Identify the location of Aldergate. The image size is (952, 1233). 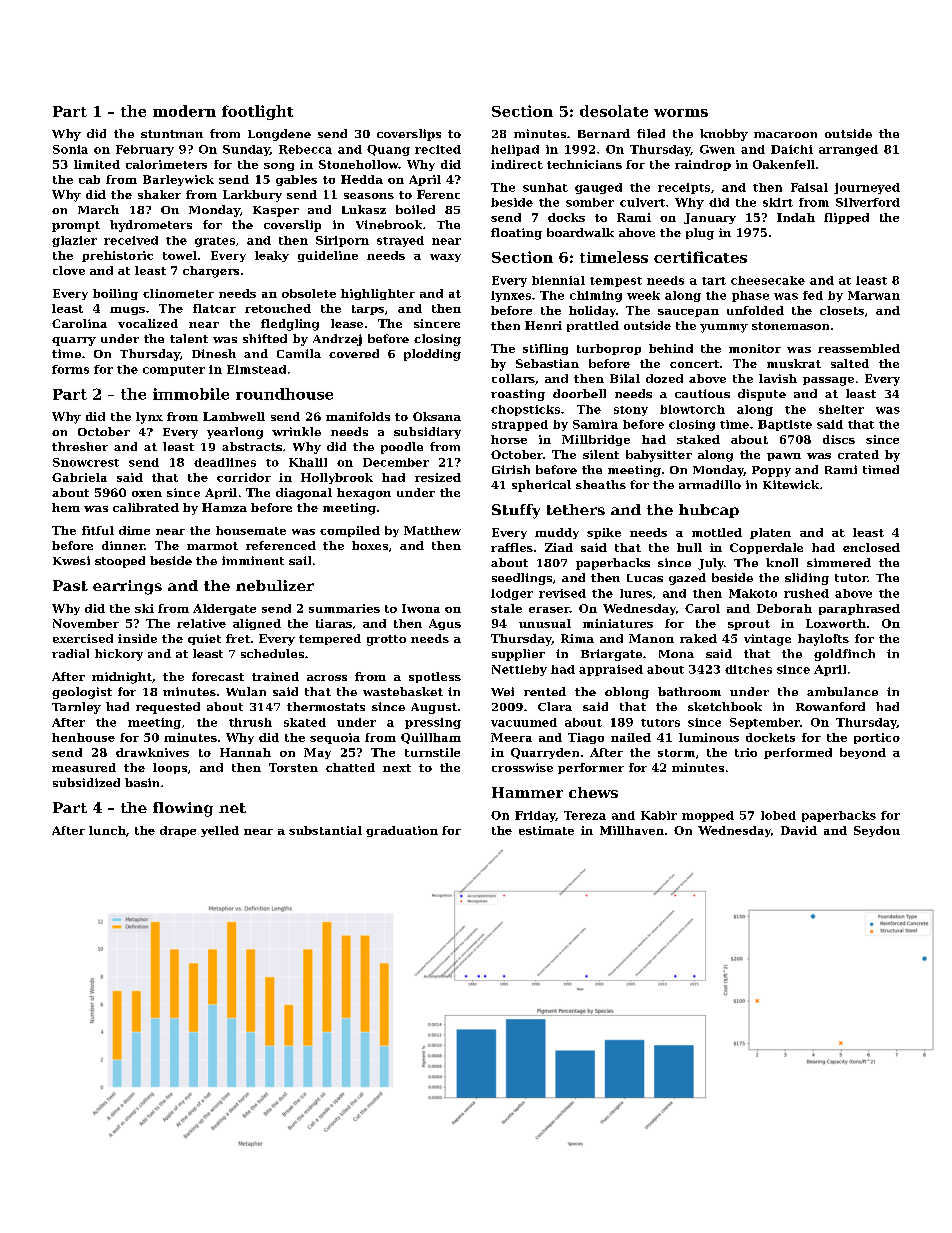
(224, 609).
